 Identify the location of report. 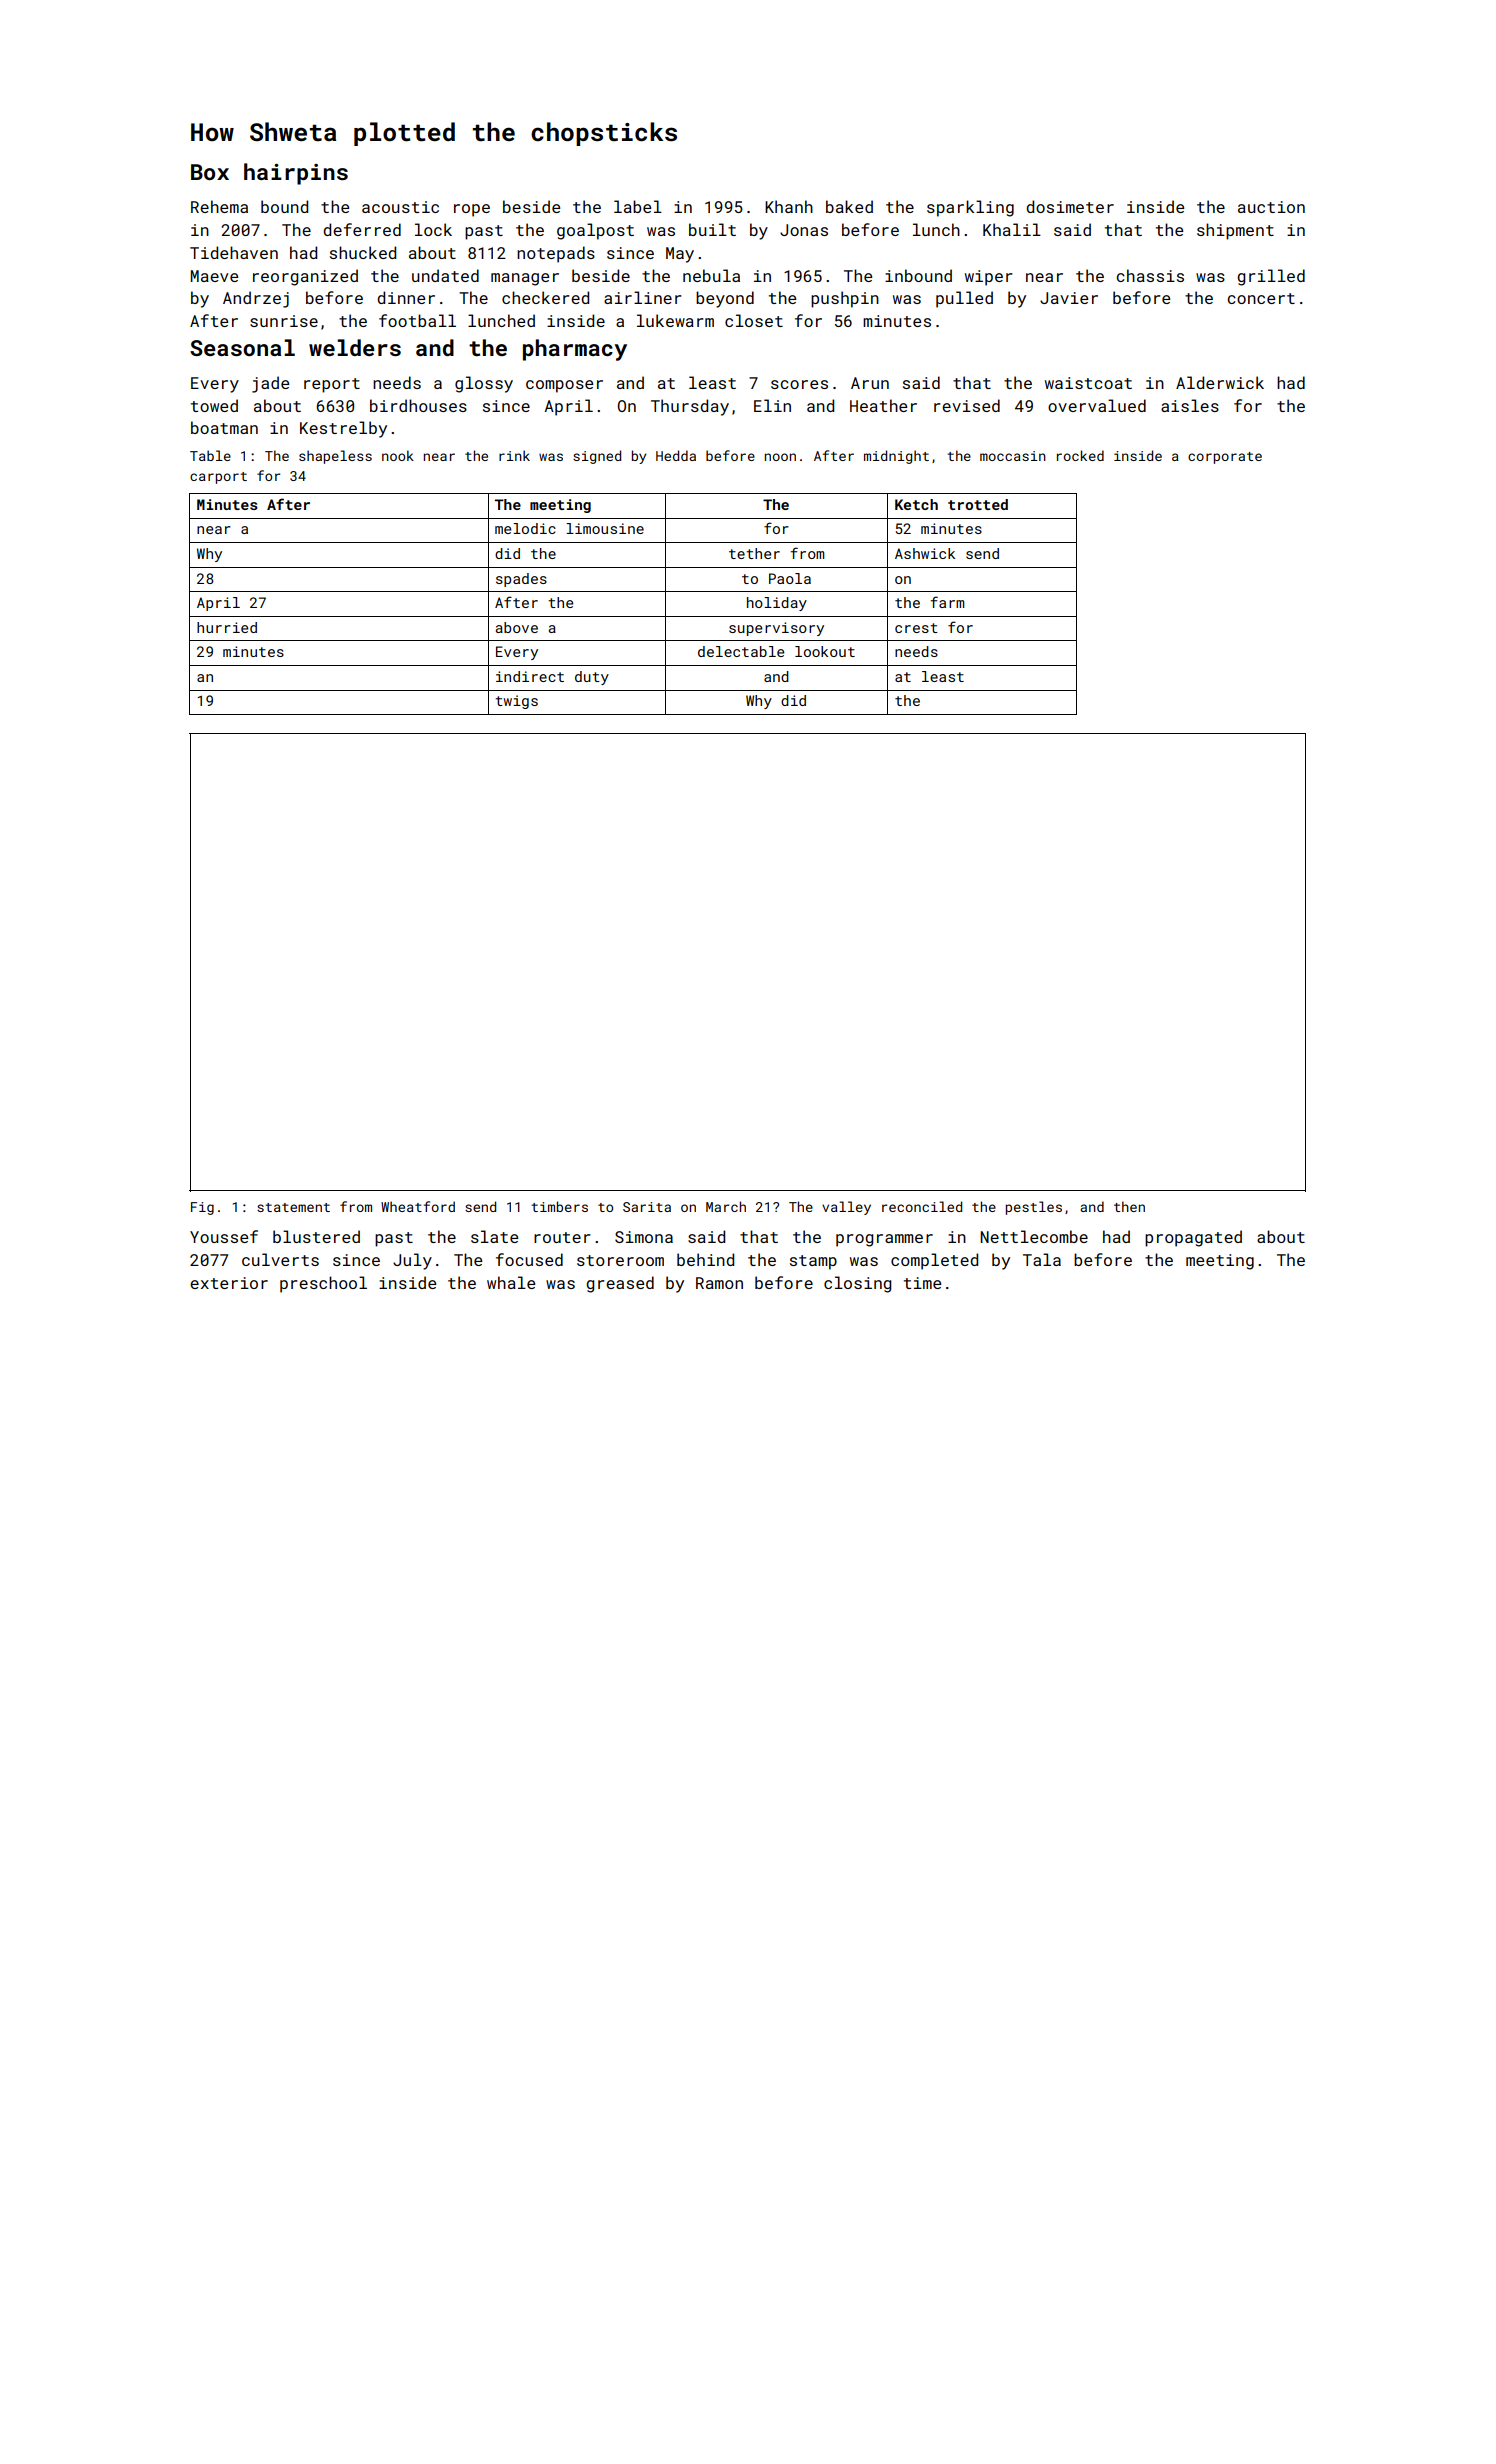
(332, 385).
